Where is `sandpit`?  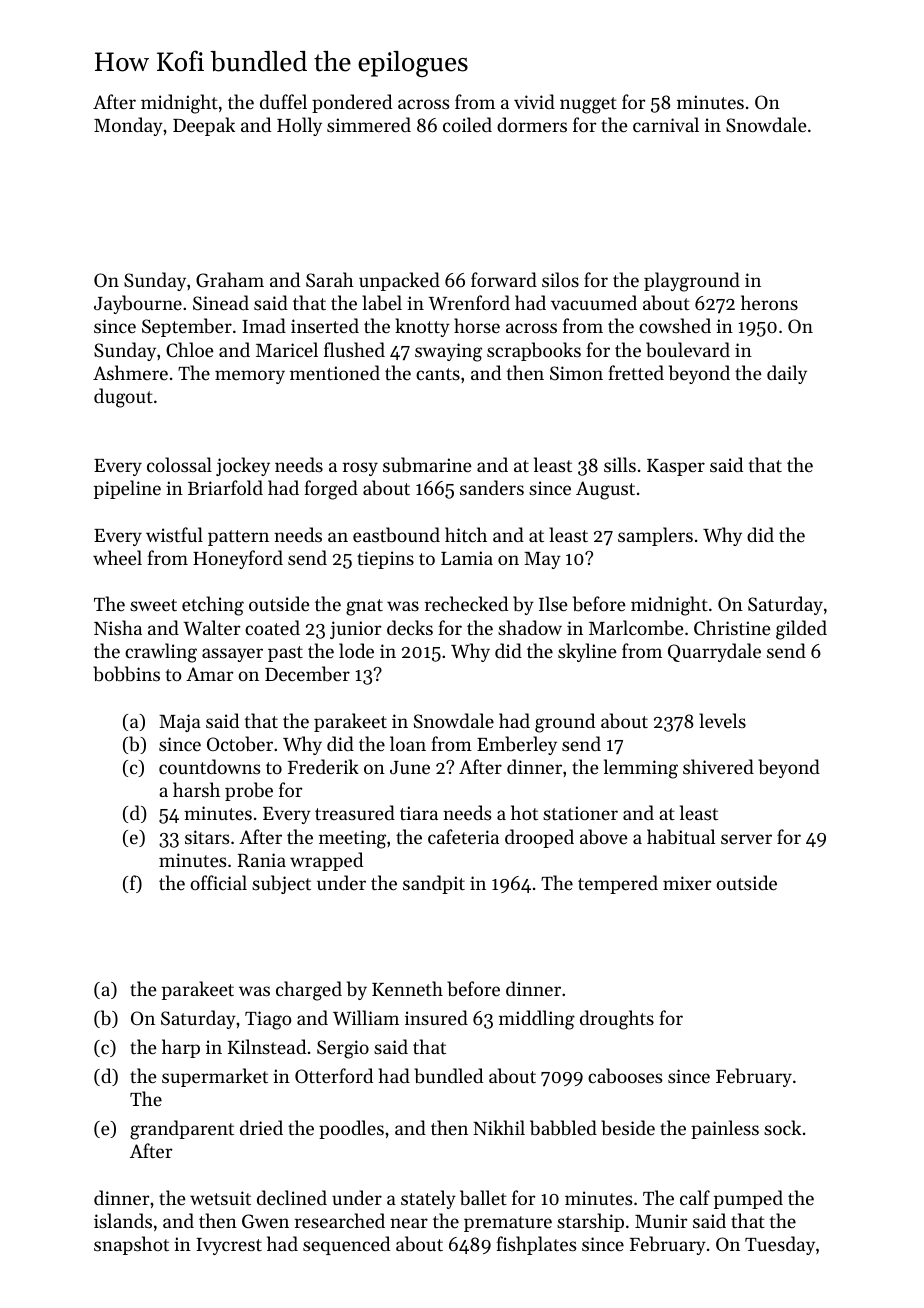
sandpit is located at coordinates (434, 884).
